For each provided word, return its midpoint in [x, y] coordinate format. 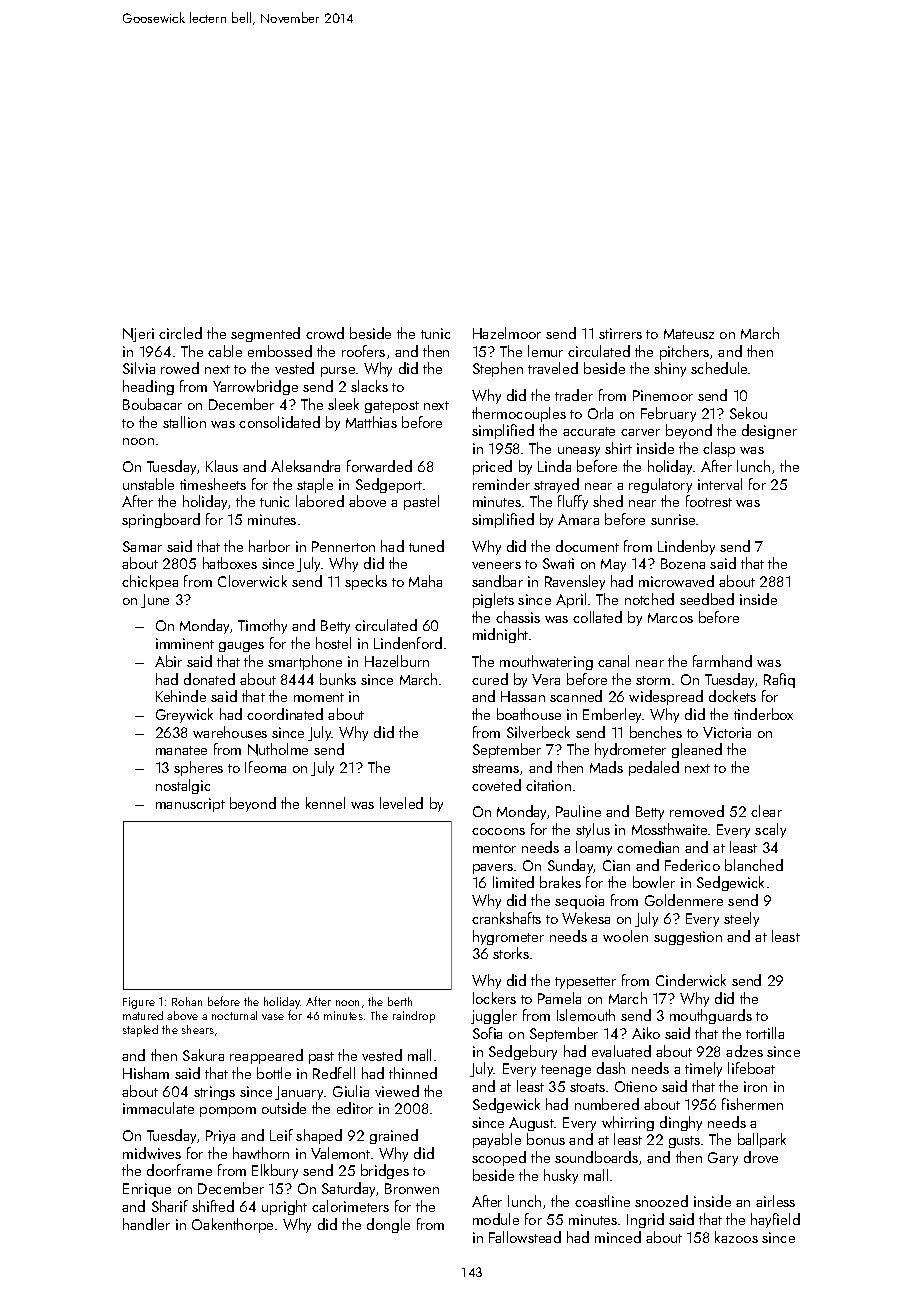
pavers [493, 869]
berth [400, 1001]
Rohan [187, 1001]
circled [180, 333]
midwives [152, 1153]
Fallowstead [525, 1237]
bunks [338, 679]
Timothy [262, 626]
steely [741, 919]
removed [697, 811]
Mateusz [689, 334]
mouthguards [711, 1016]
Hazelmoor [507, 333]
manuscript [190, 805]
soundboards [596, 1157]
